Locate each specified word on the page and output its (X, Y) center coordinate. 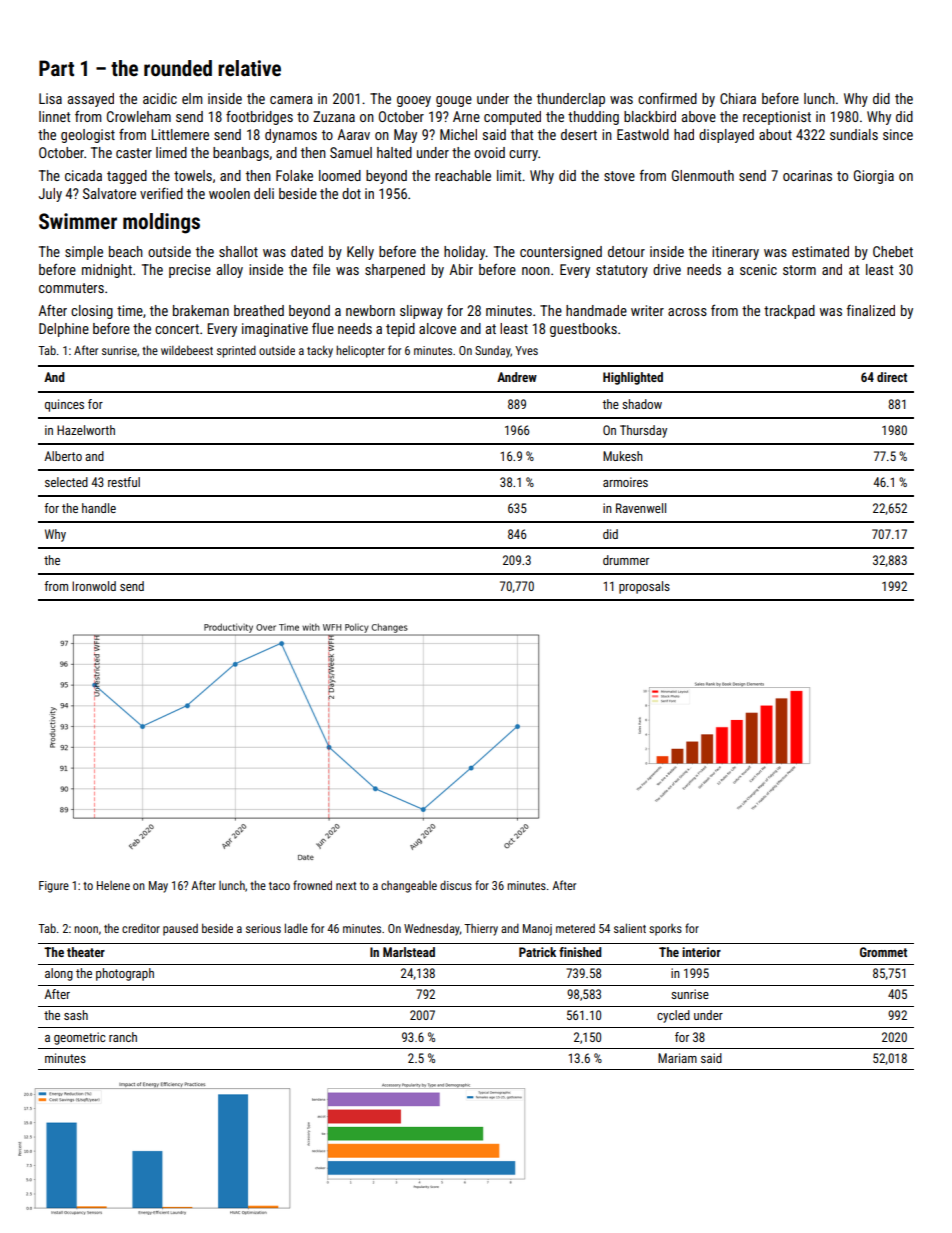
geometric (79, 1038)
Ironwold (94, 586)
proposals (644, 587)
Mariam (677, 1058)
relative (249, 68)
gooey (414, 101)
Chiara (738, 98)
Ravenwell (641, 508)
